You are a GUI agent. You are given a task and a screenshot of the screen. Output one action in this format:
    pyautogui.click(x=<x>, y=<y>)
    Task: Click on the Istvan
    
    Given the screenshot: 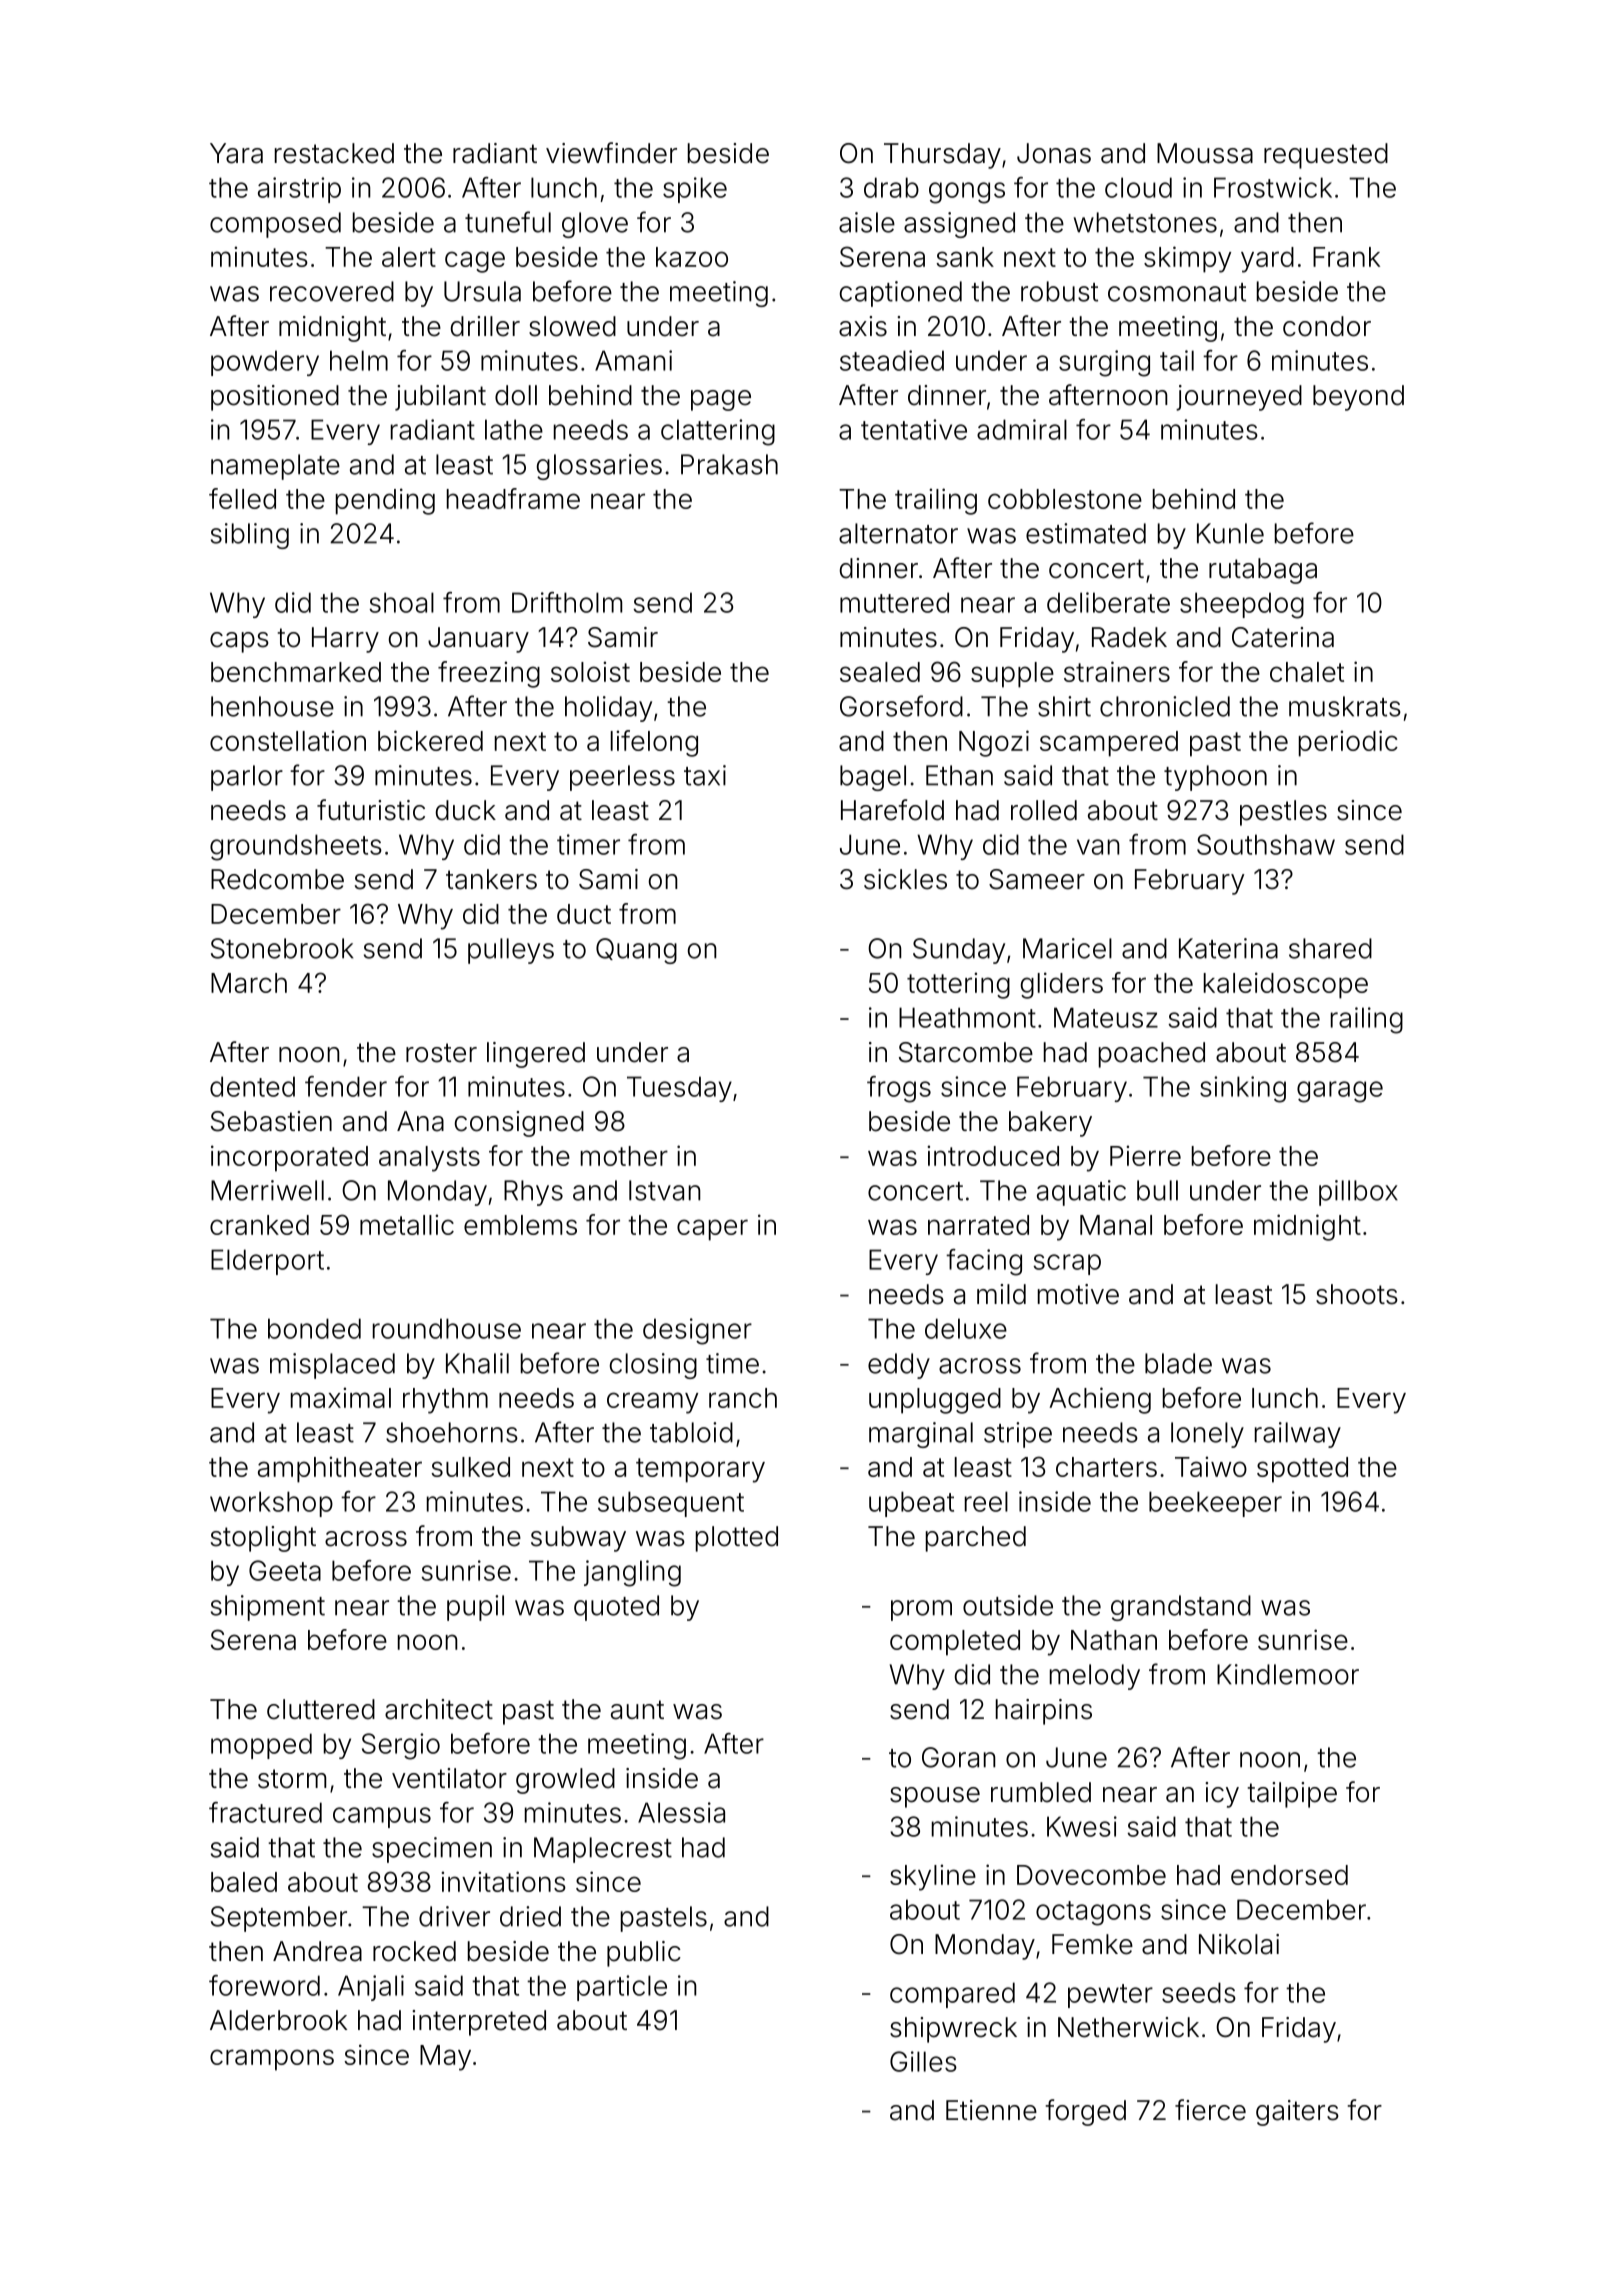 What is the action you would take?
    pyautogui.click(x=665, y=1190)
